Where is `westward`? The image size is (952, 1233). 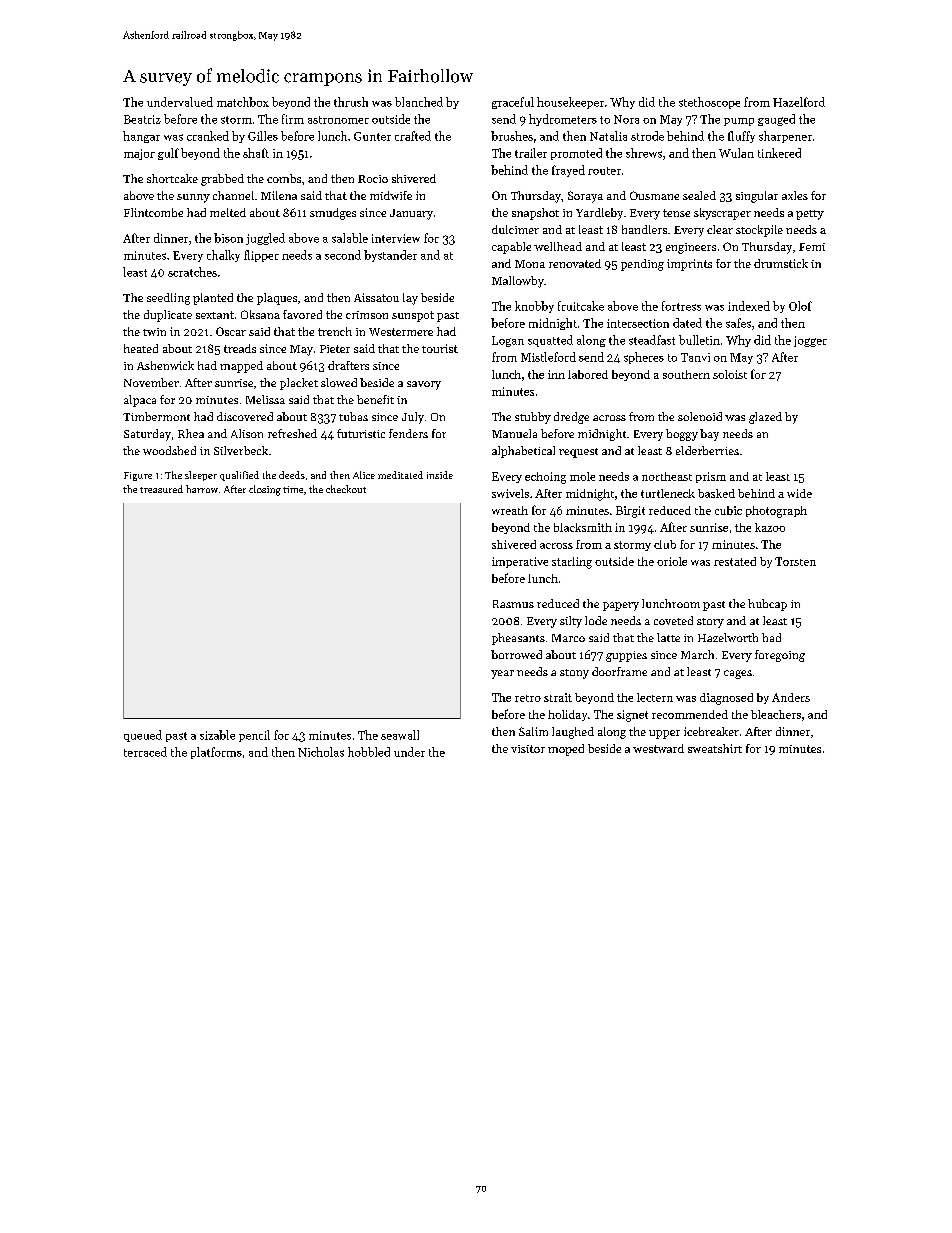 westward is located at coordinates (658, 748).
